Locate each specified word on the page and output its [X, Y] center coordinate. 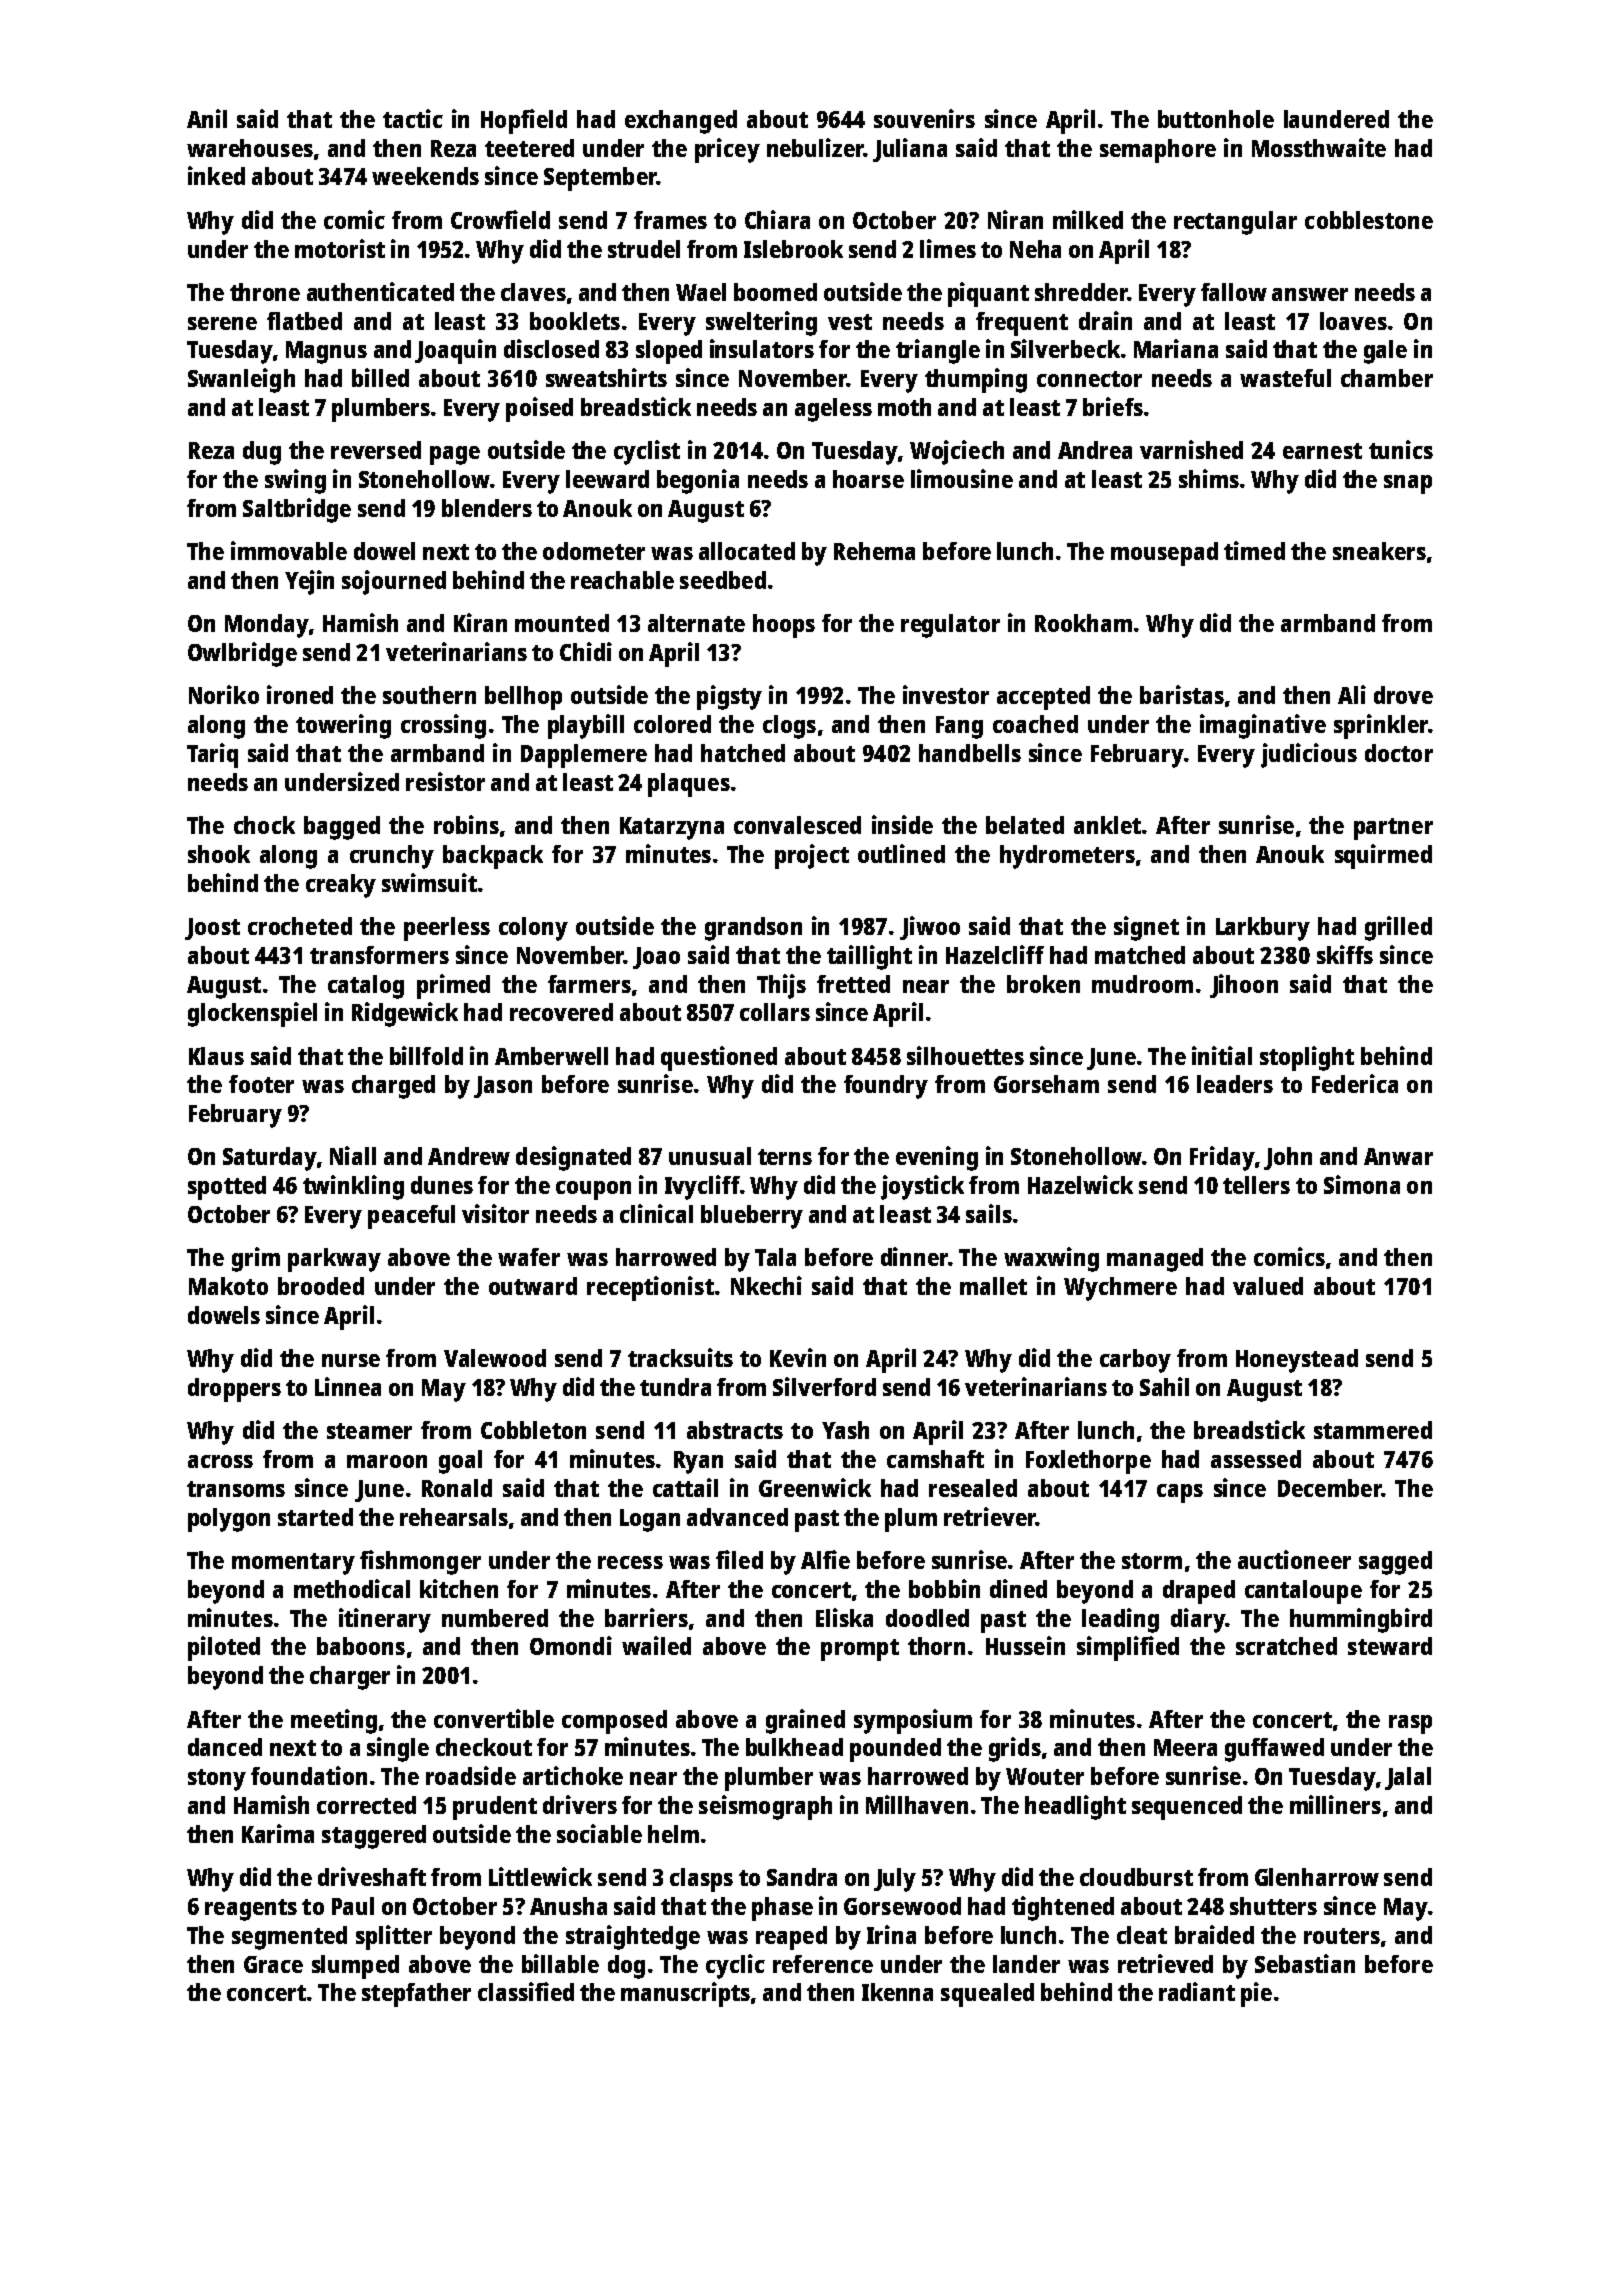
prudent [495, 1808]
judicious [1309, 755]
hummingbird [1361, 1620]
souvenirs [924, 118]
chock [264, 825]
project [812, 856]
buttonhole [1216, 119]
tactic [413, 118]
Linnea [348, 1386]
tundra [675, 1387]
